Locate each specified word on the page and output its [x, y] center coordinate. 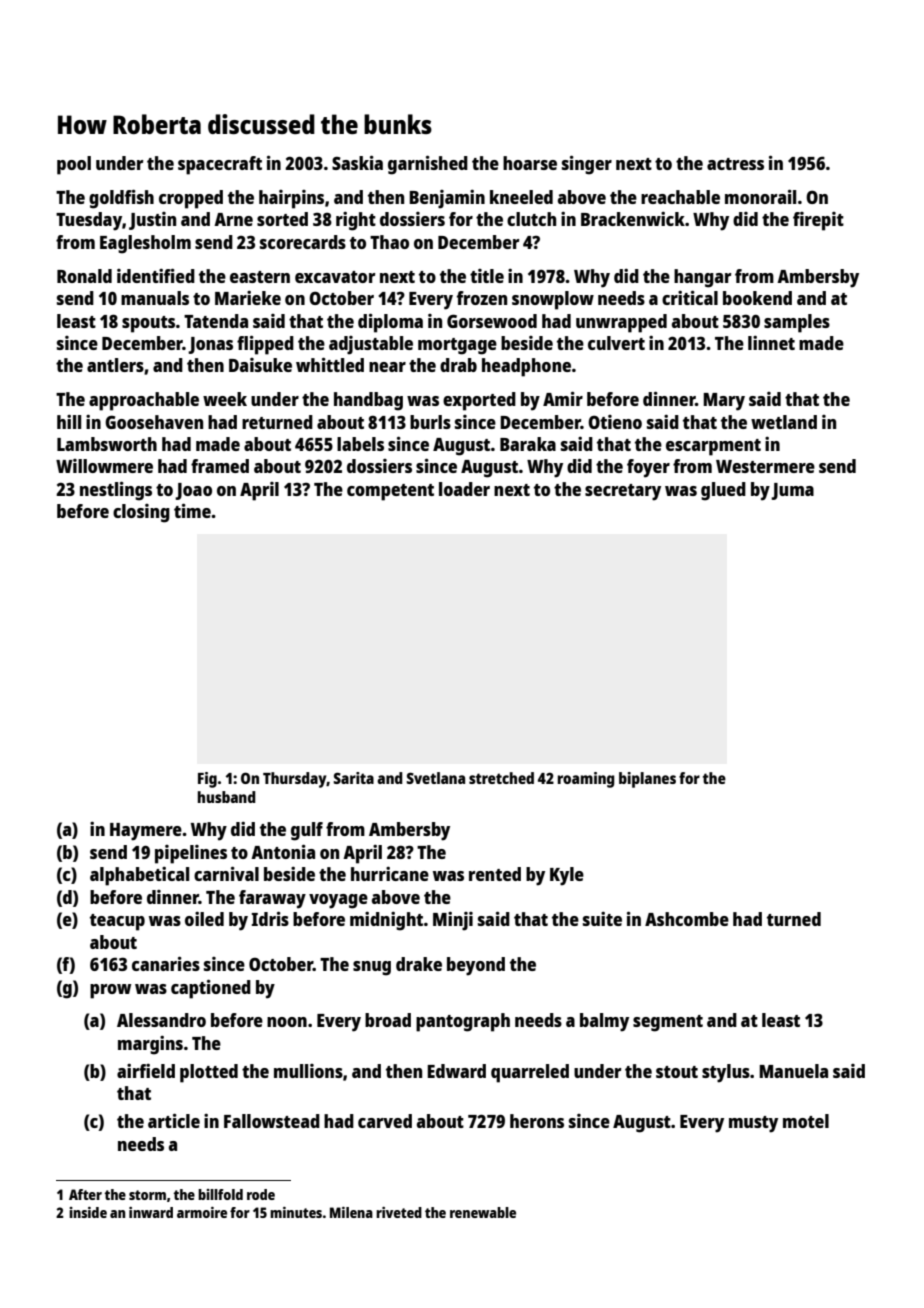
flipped [265, 345]
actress [735, 164]
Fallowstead [272, 1121]
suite [602, 919]
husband [227, 797]
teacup [117, 922]
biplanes [647, 780]
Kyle [567, 876]
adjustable [371, 345]
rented [495, 874]
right [356, 221]
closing [141, 513]
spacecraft [220, 165]
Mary [724, 402]
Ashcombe [687, 919]
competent [390, 492]
